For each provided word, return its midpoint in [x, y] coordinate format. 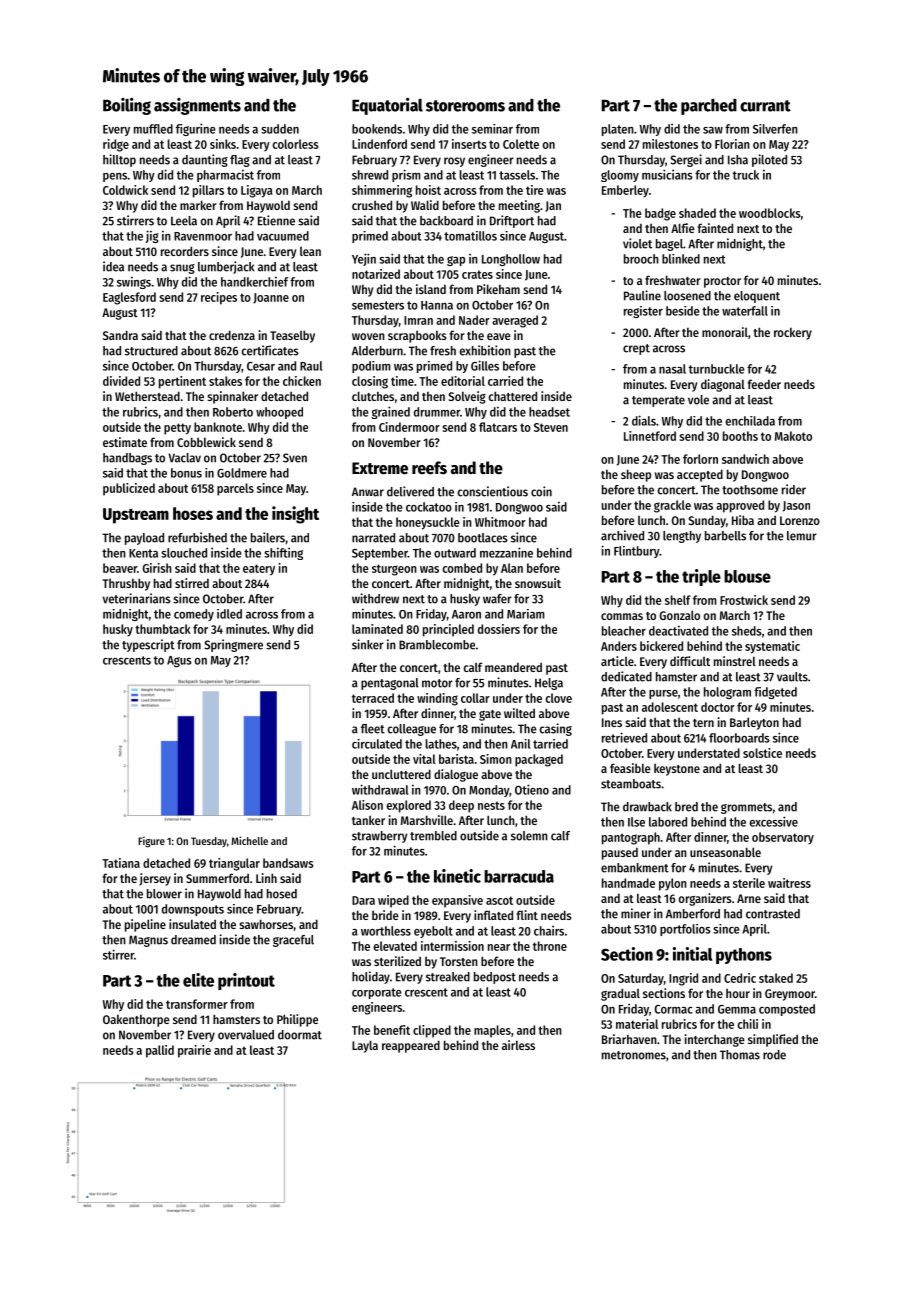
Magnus [148, 941]
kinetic [457, 876]
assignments [197, 106]
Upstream [136, 516]
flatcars [498, 427]
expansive [457, 901]
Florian [732, 144]
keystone [677, 769]
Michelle [249, 840]
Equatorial [387, 106]
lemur [802, 536]
